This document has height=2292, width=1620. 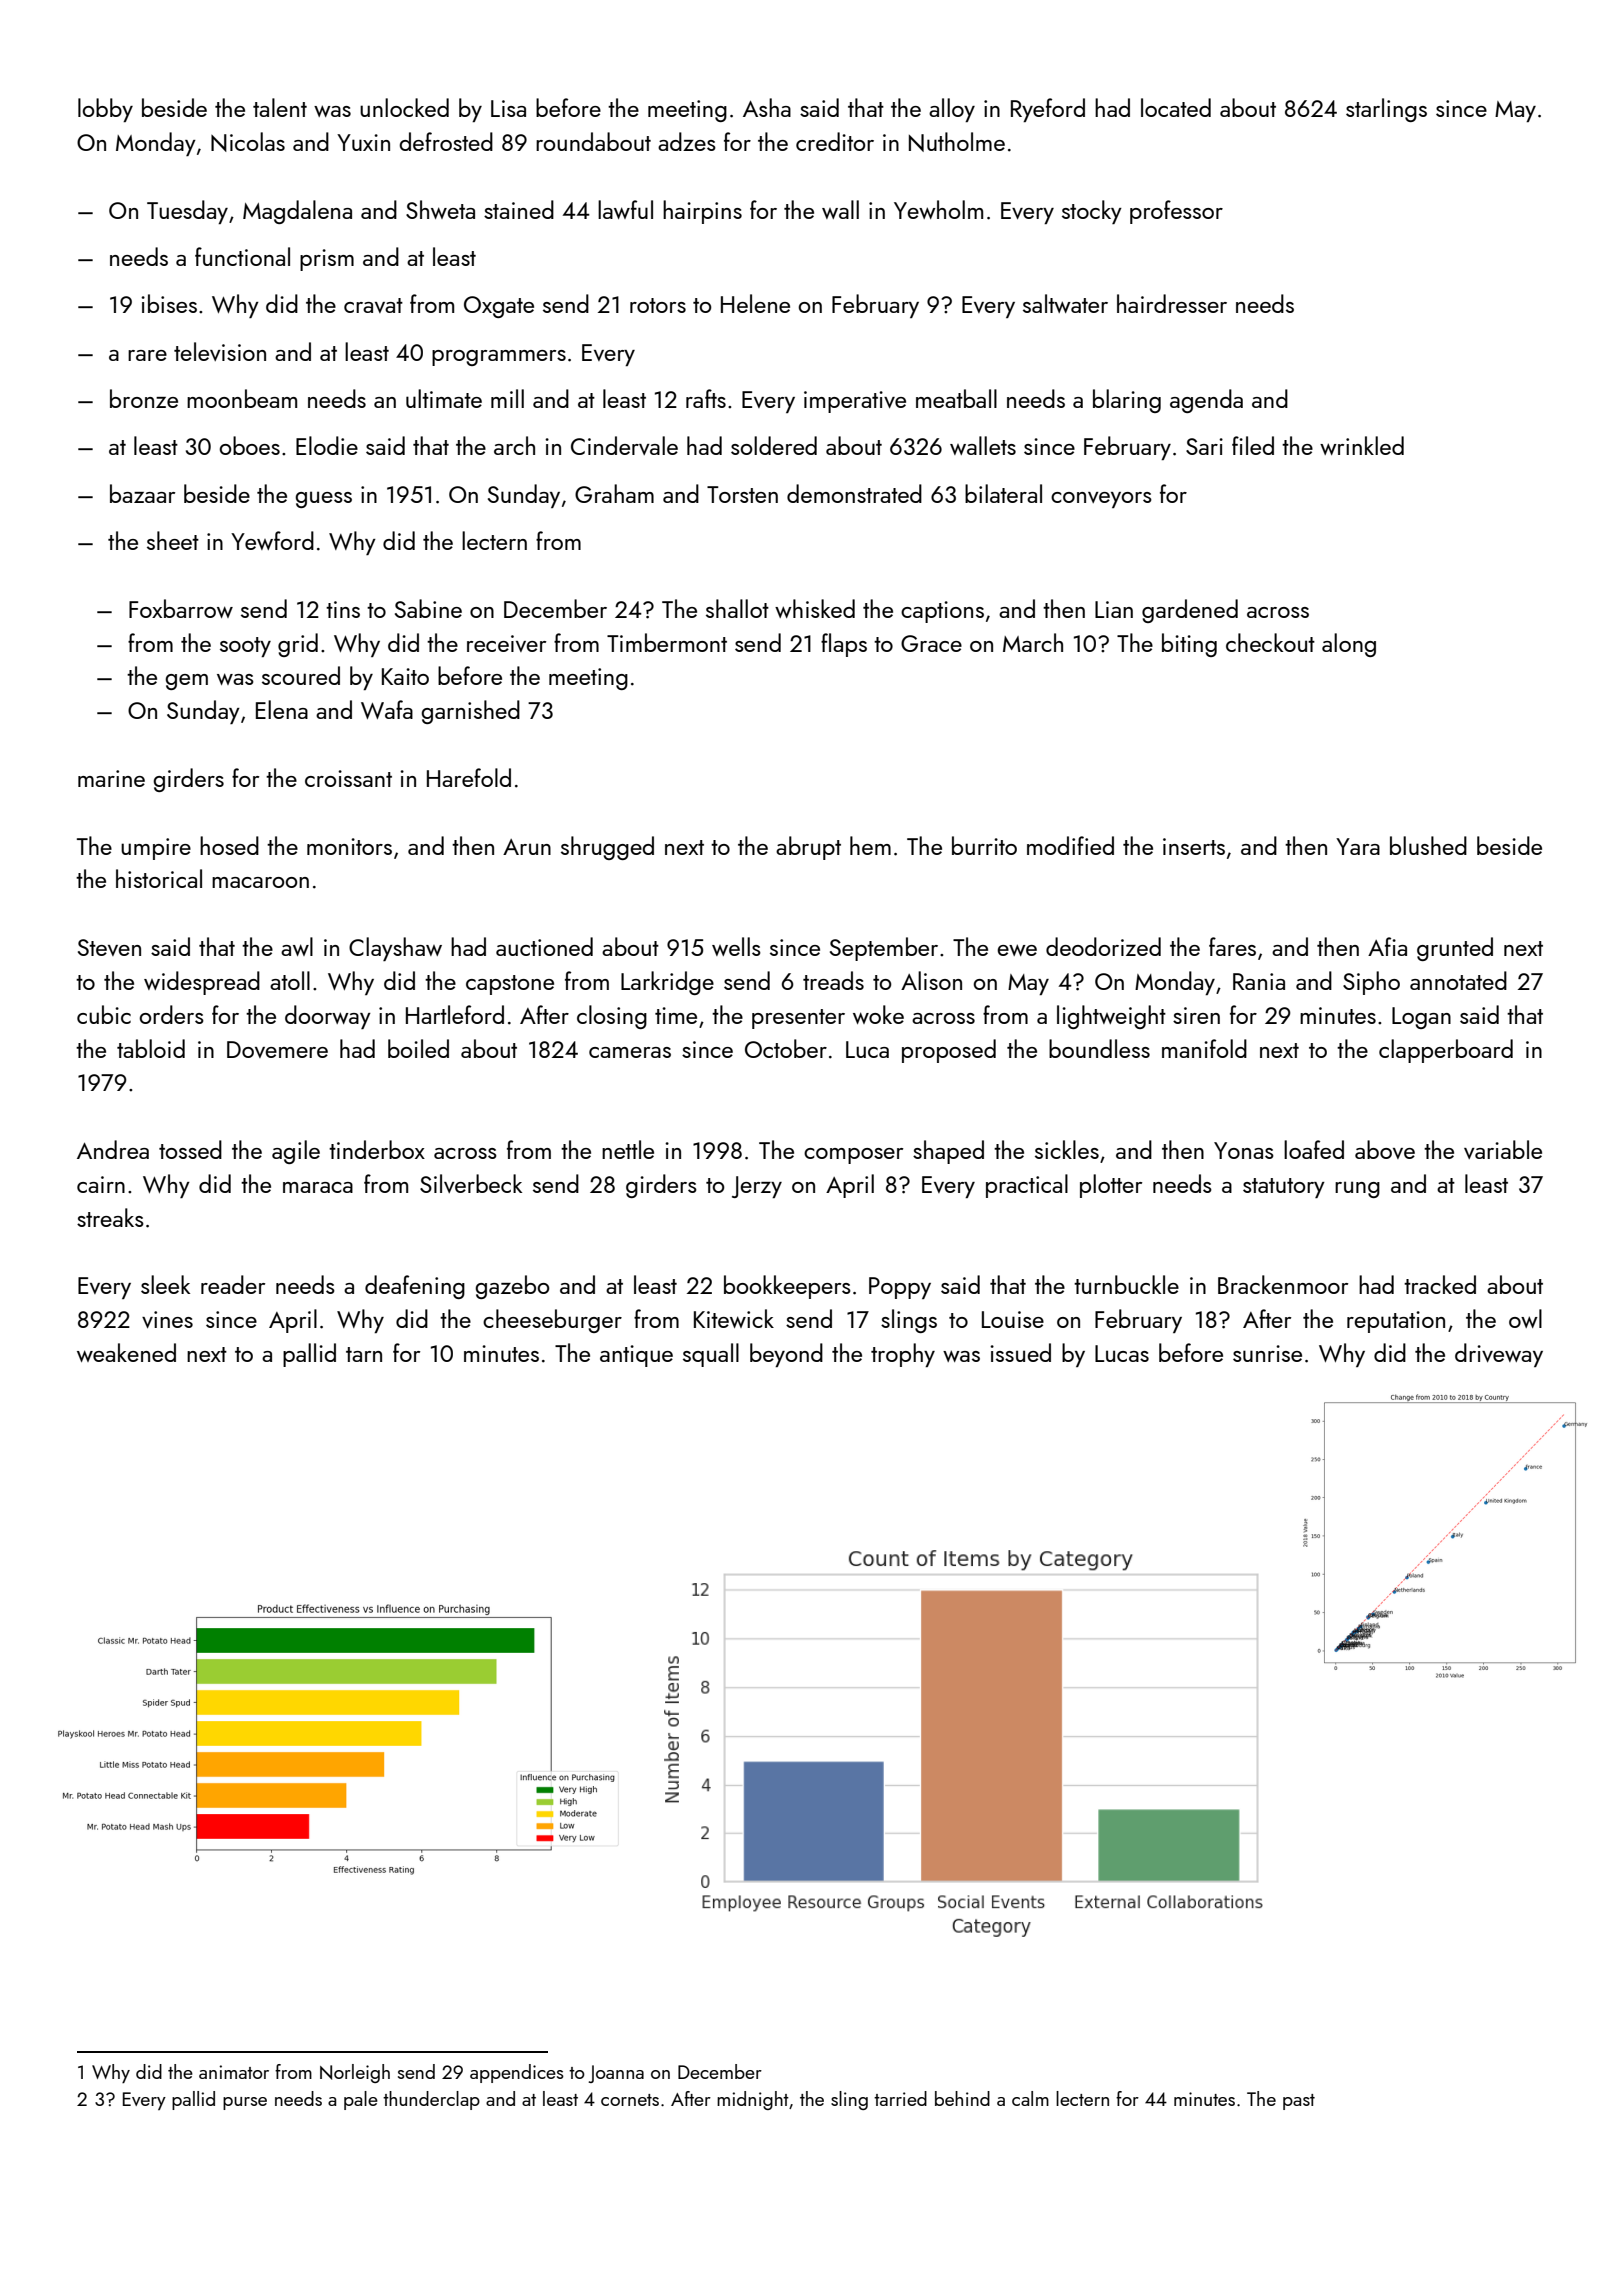 What do you see at coordinates (1349, 645) in the document?
I see `along` at bounding box center [1349, 645].
